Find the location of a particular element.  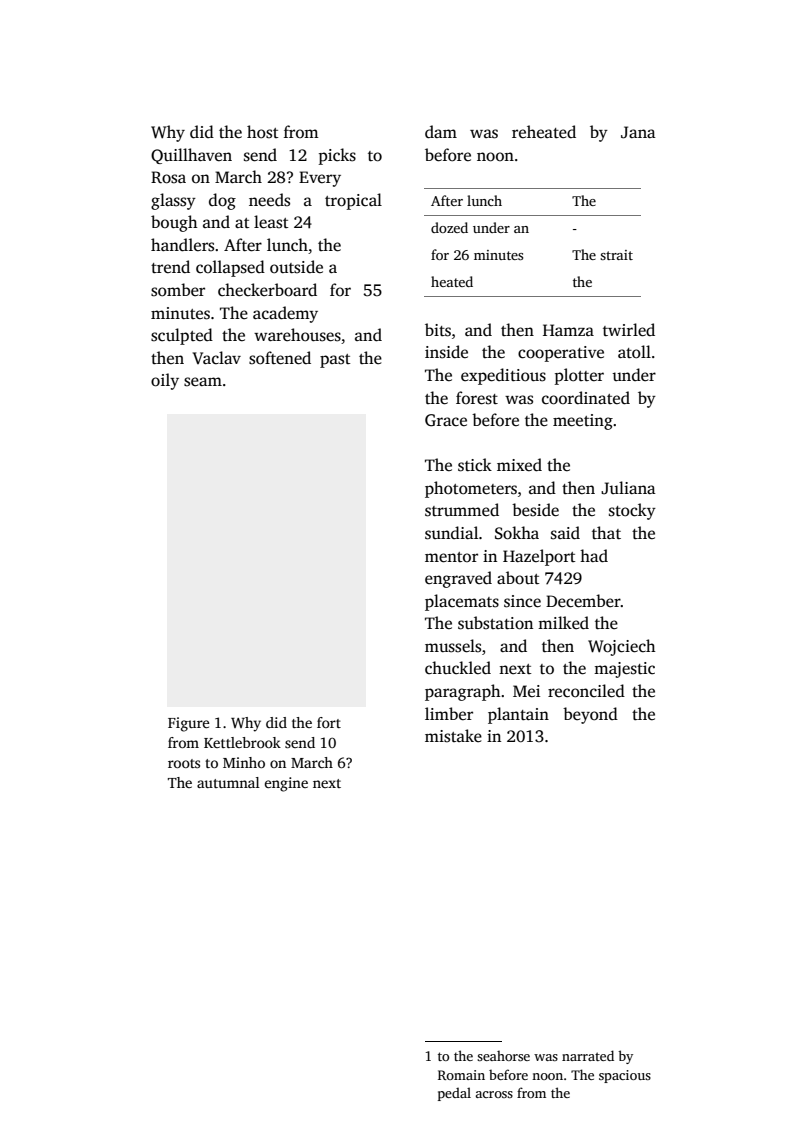

dam is located at coordinates (441, 132).
